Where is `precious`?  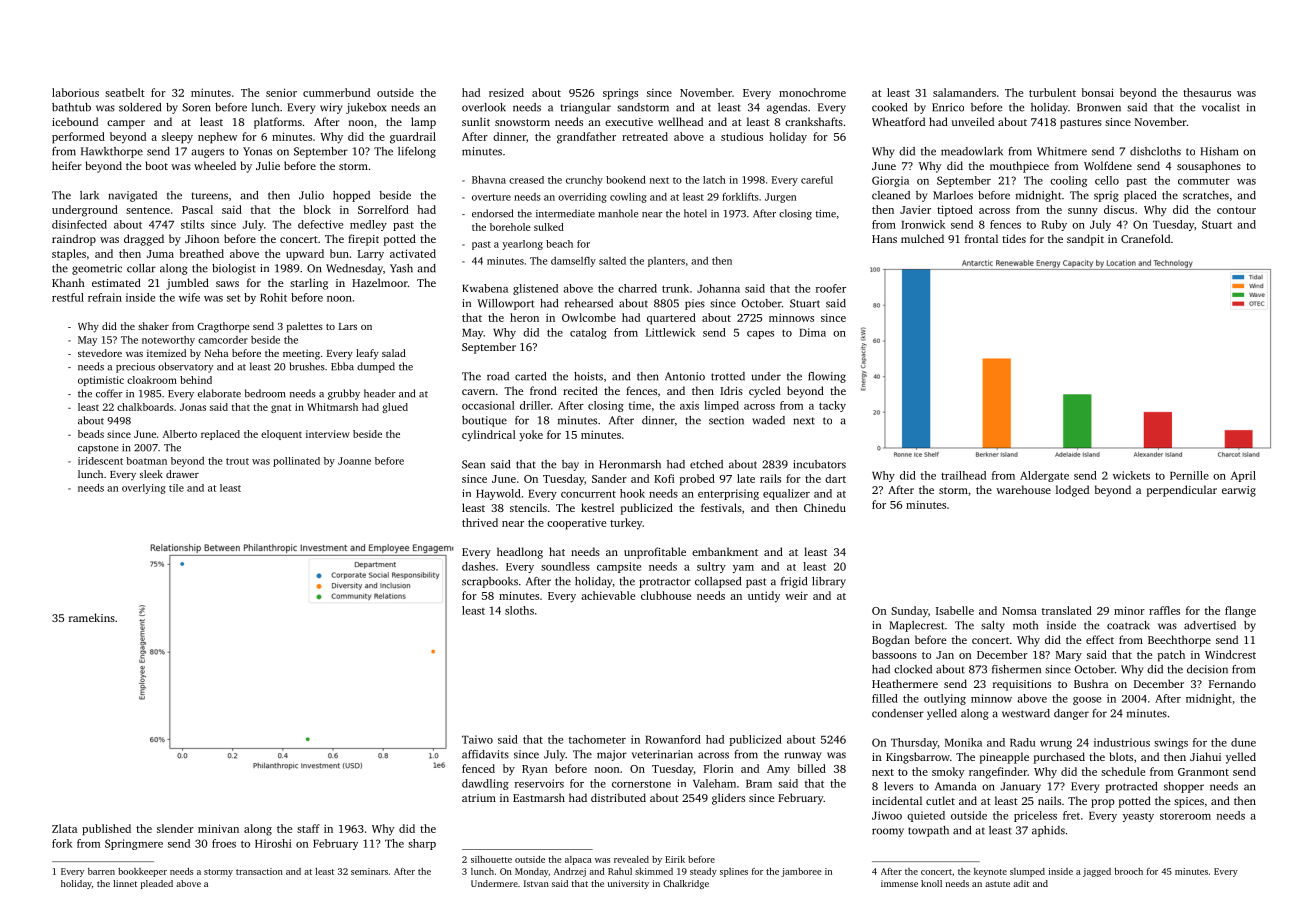
precious is located at coordinates (135, 368).
